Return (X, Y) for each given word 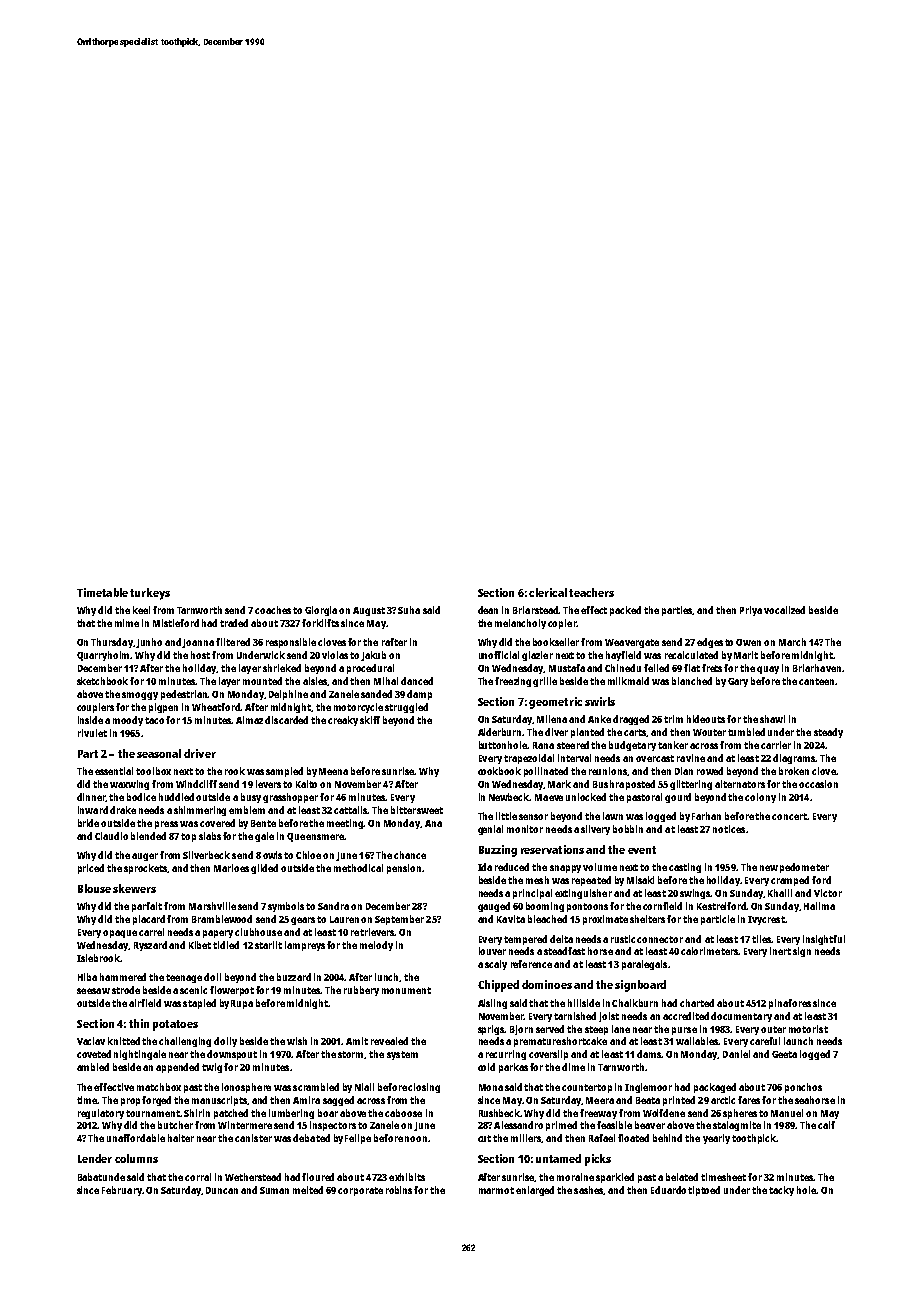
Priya (751, 611)
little (506, 816)
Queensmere (315, 837)
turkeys (150, 594)
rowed (710, 771)
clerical (548, 592)
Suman (274, 1190)
